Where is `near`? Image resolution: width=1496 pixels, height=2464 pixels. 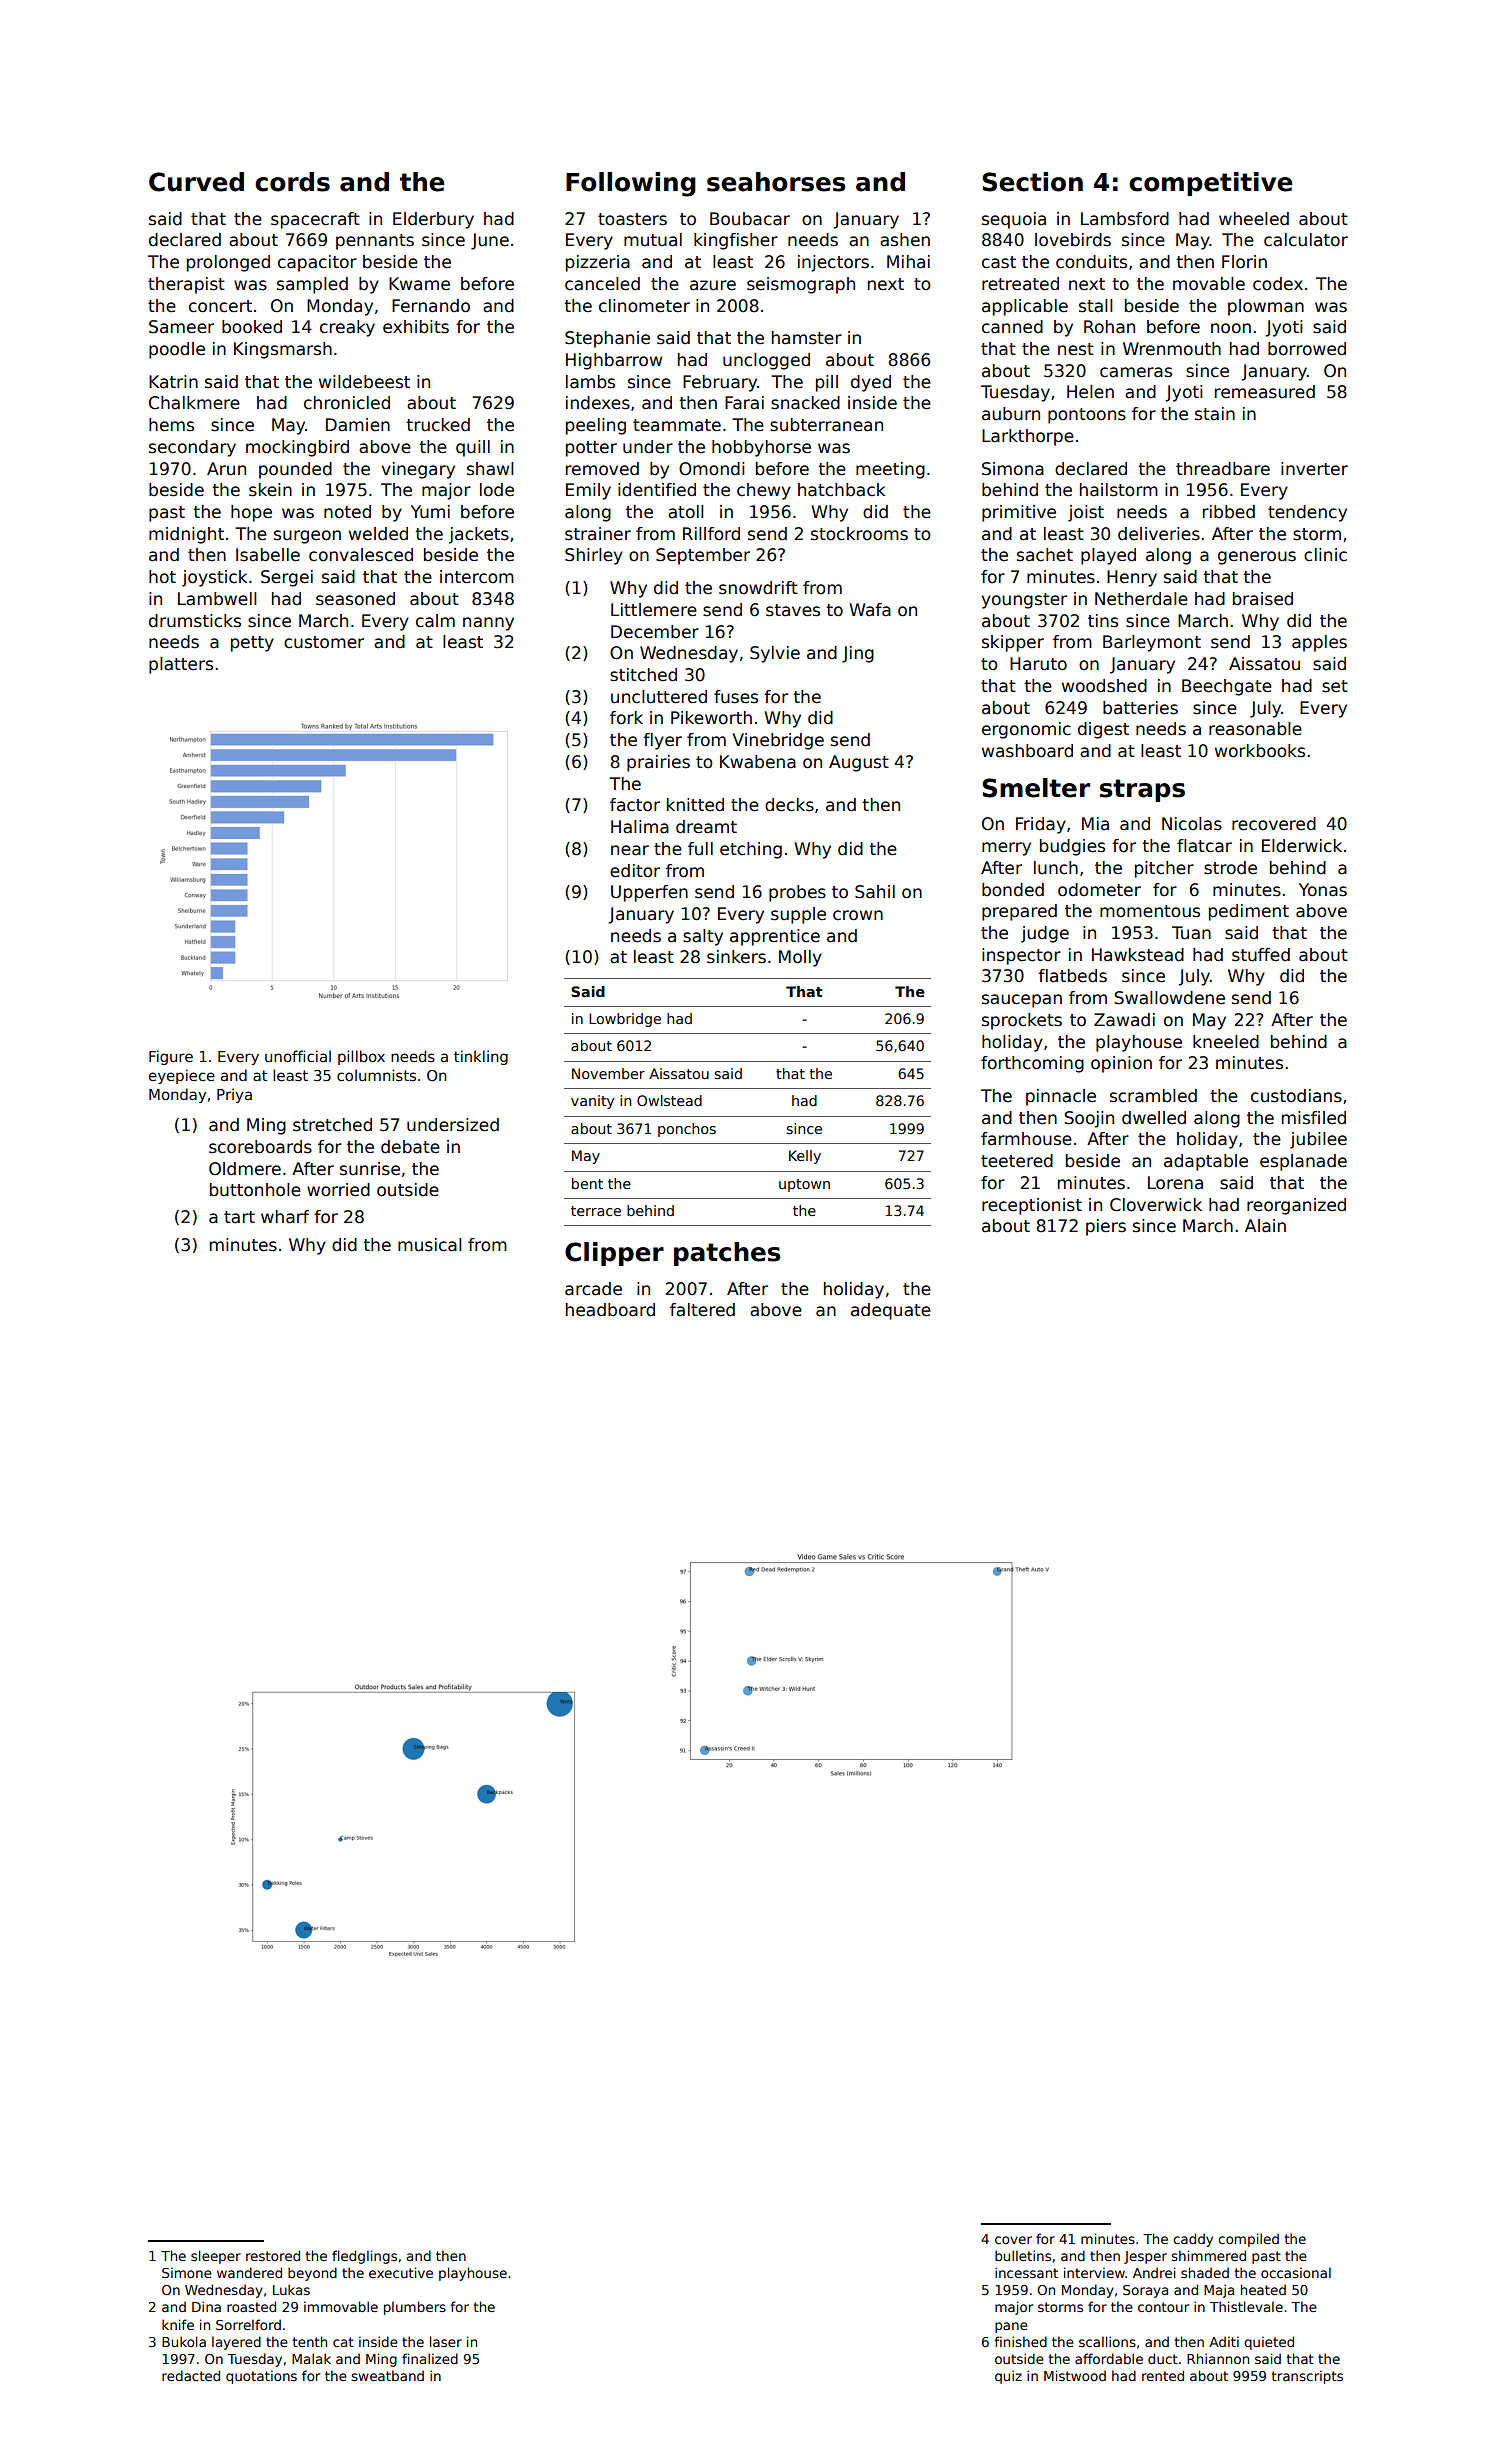
near is located at coordinates (630, 850).
